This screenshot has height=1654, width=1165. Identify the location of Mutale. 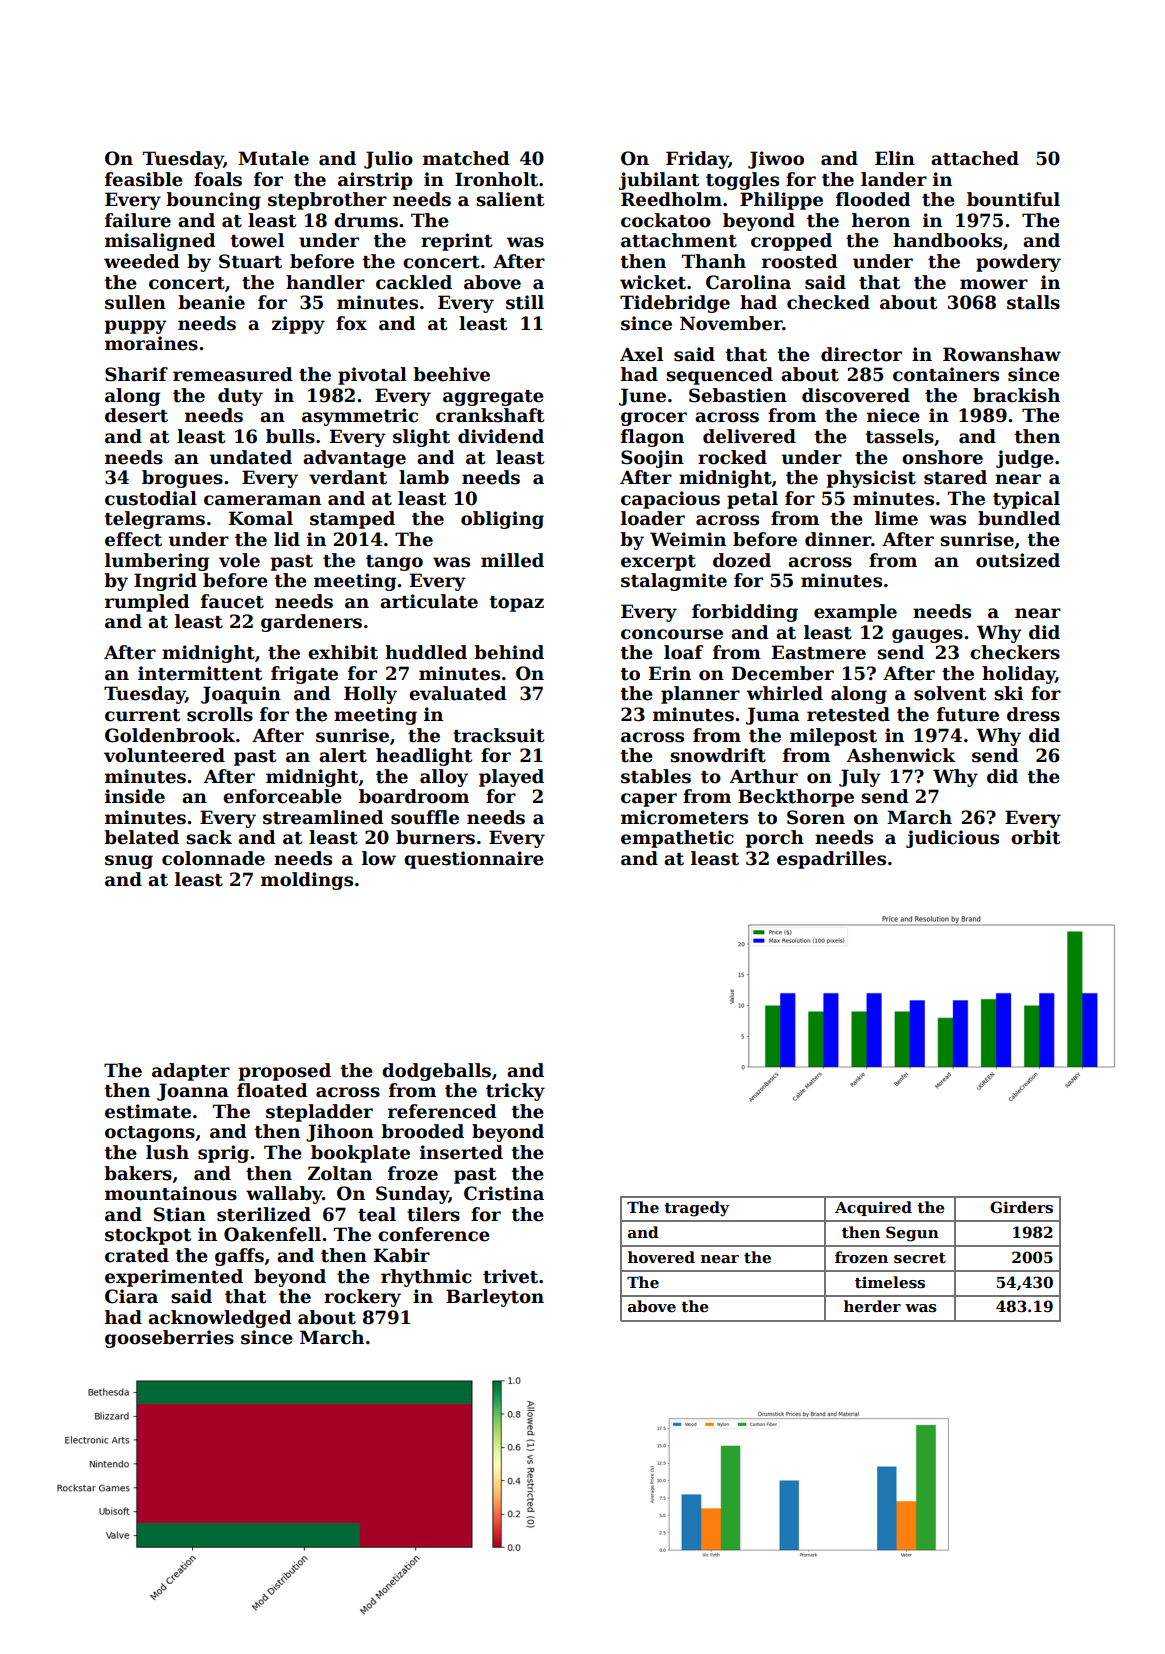
(273, 158).
